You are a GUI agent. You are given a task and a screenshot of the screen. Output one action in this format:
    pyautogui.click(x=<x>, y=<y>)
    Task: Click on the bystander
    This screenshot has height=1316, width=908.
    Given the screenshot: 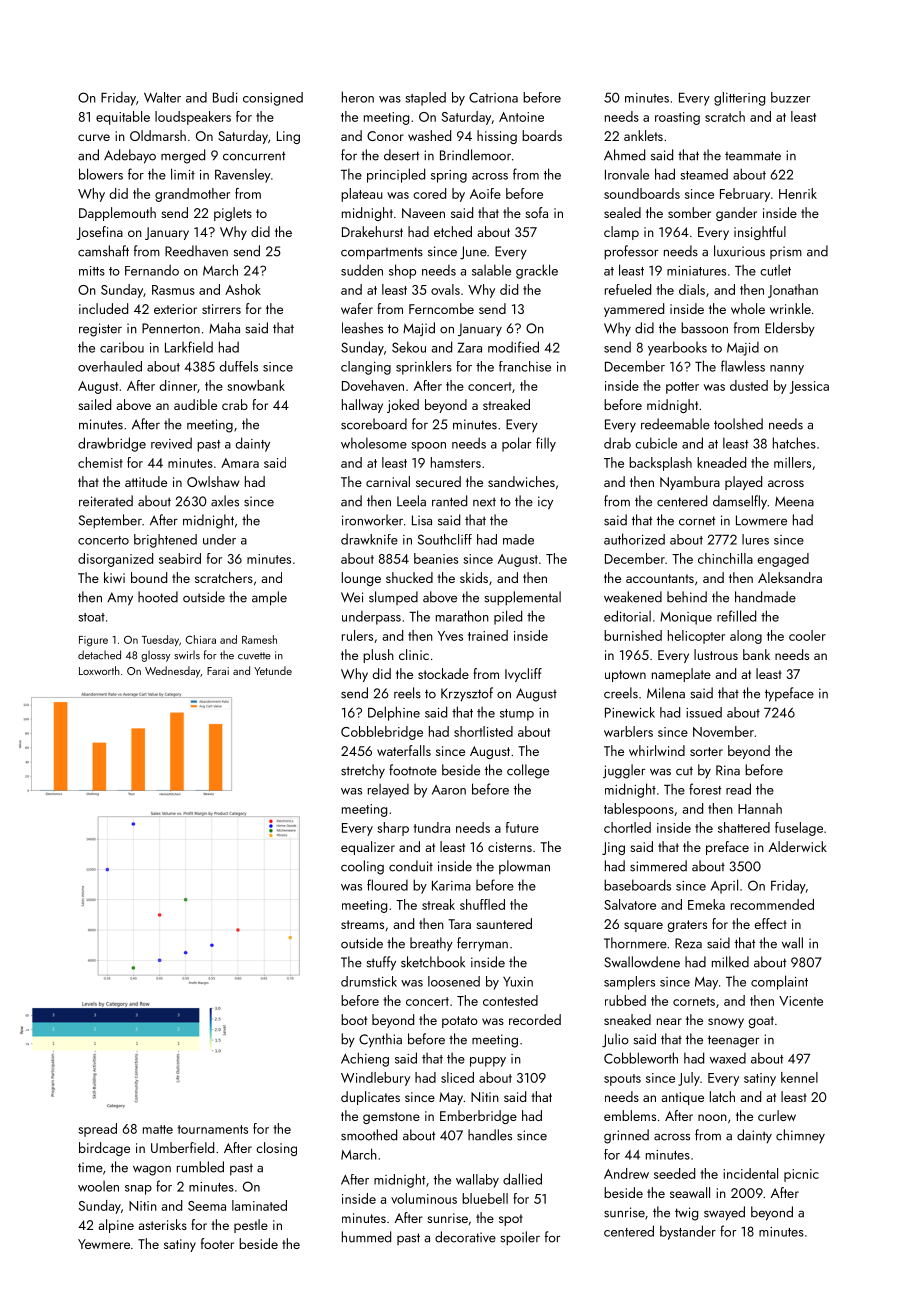 What is the action you would take?
    pyautogui.click(x=688, y=1232)
